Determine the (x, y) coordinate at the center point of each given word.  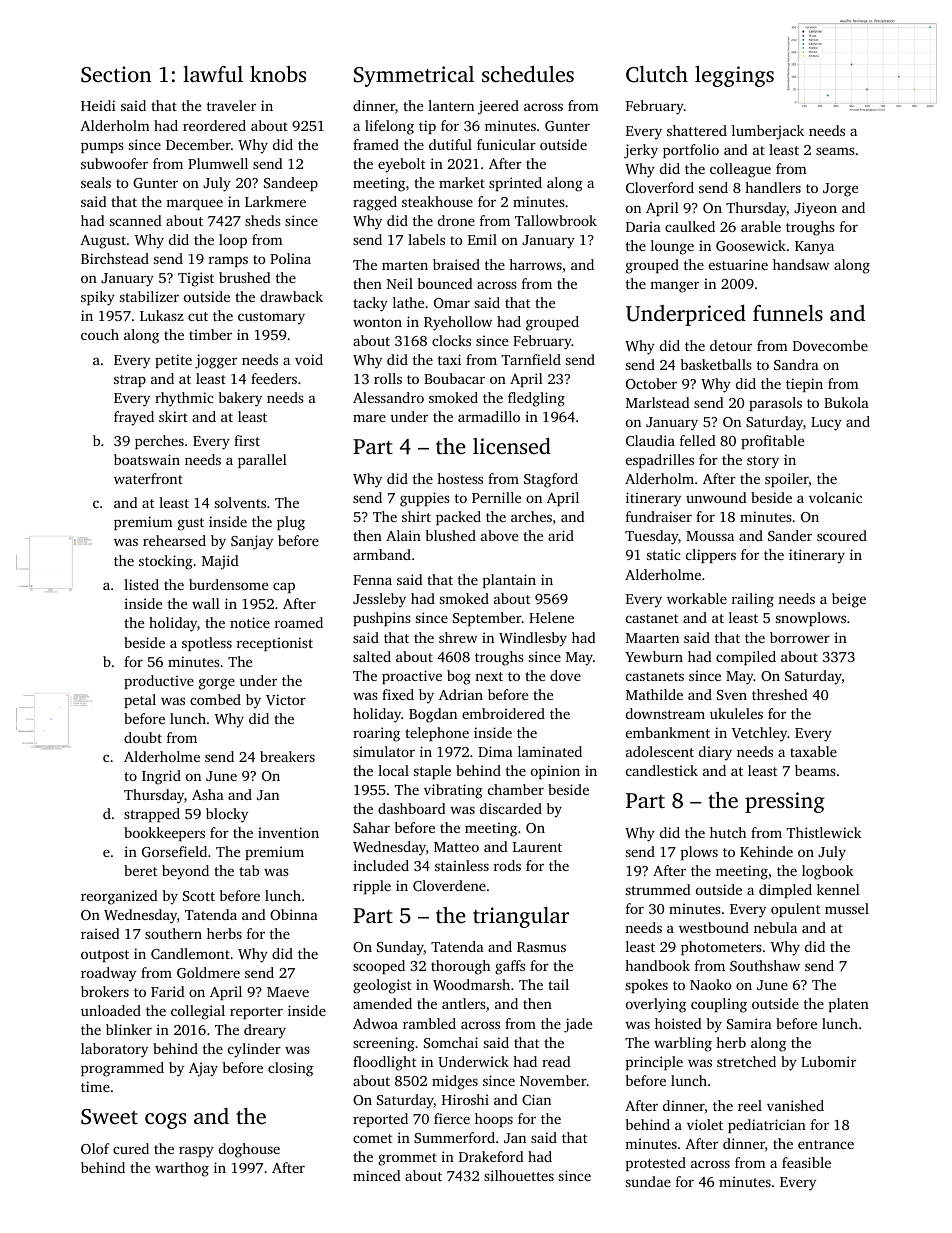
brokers (105, 991)
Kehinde (766, 851)
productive (159, 682)
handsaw (801, 264)
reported (380, 1120)
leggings (734, 76)
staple (432, 772)
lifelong (389, 127)
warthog (182, 1169)
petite (173, 361)
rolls (388, 378)
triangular (521, 917)
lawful (213, 74)
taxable (813, 751)
